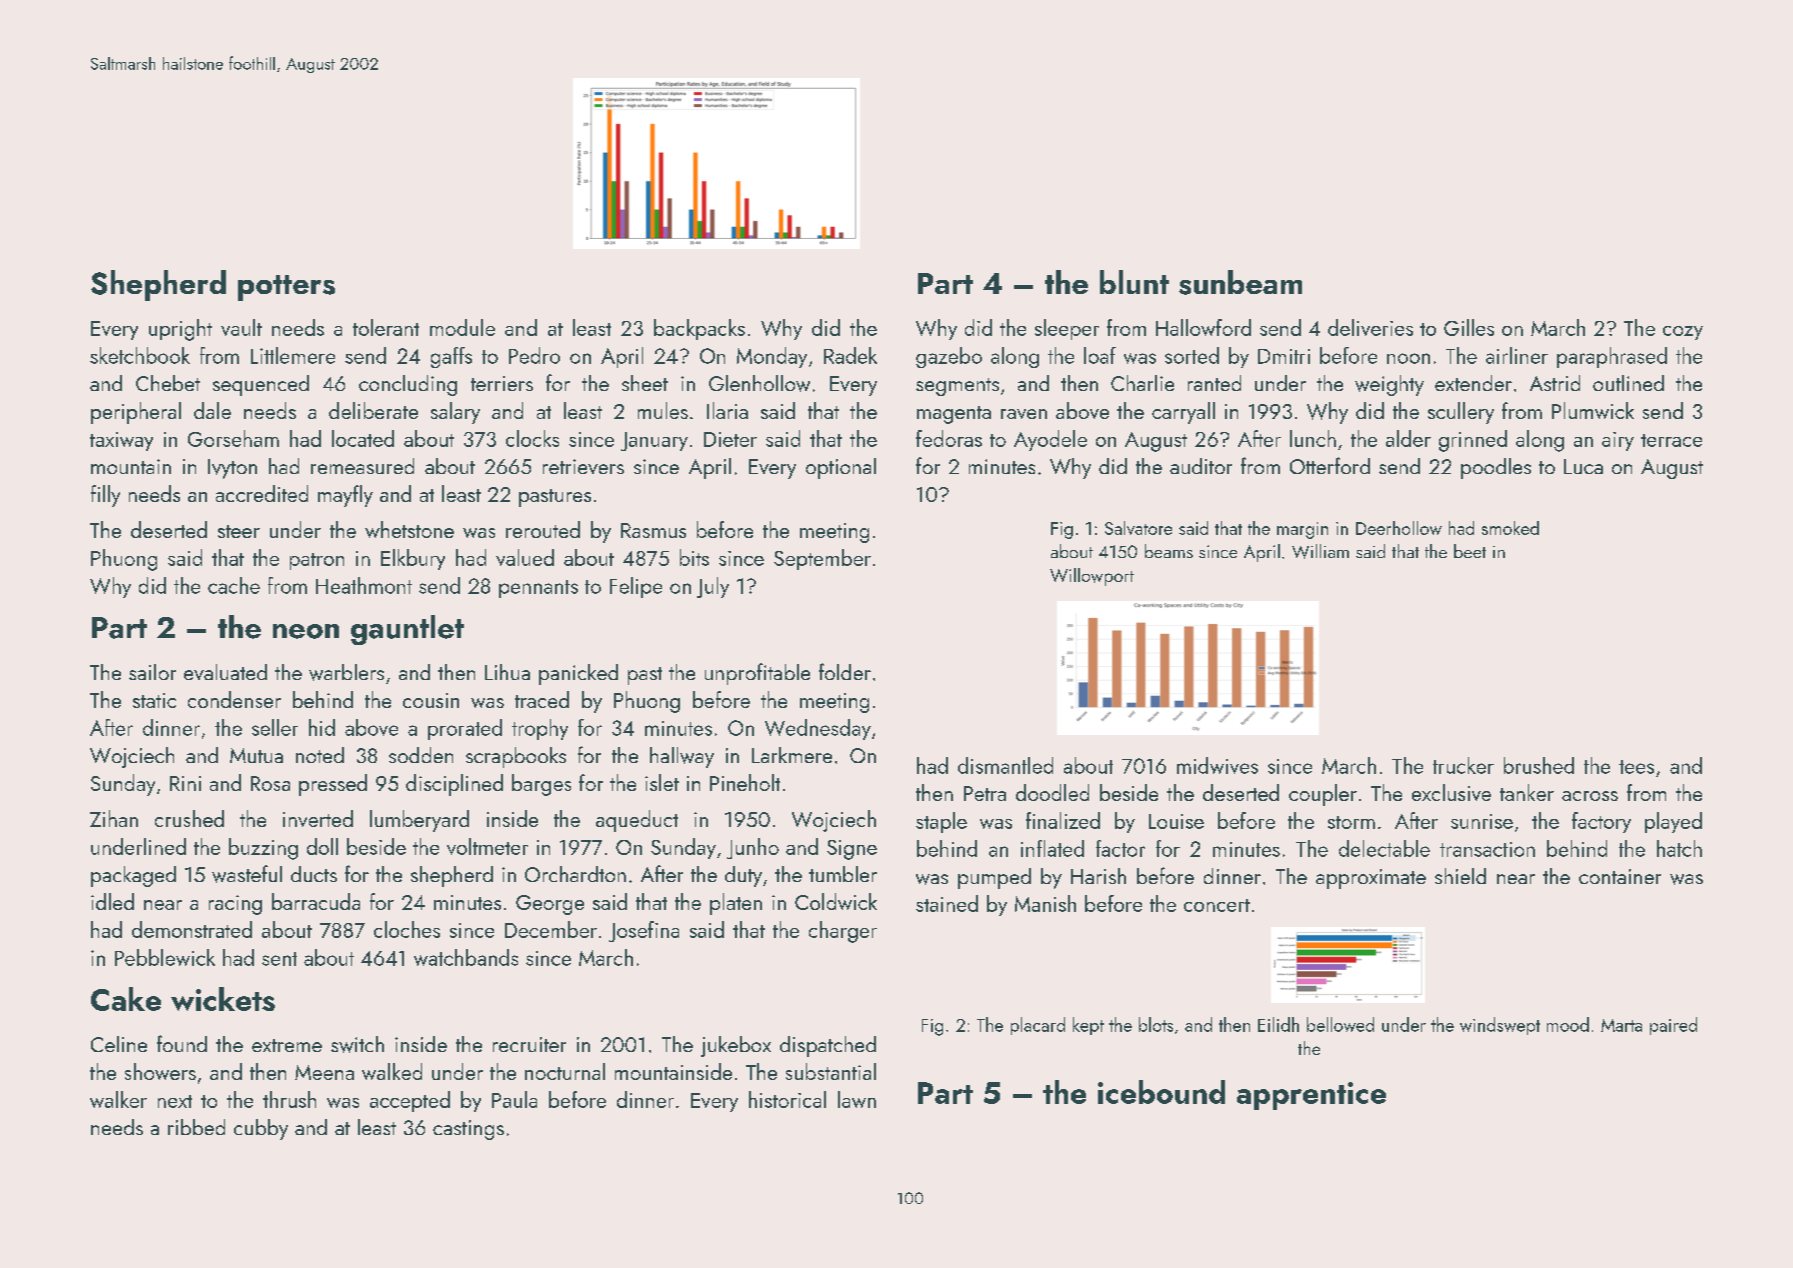 This document has height=1268, width=1793. What do you see at coordinates (792, 755) in the document?
I see `Larkmere` at bounding box center [792, 755].
